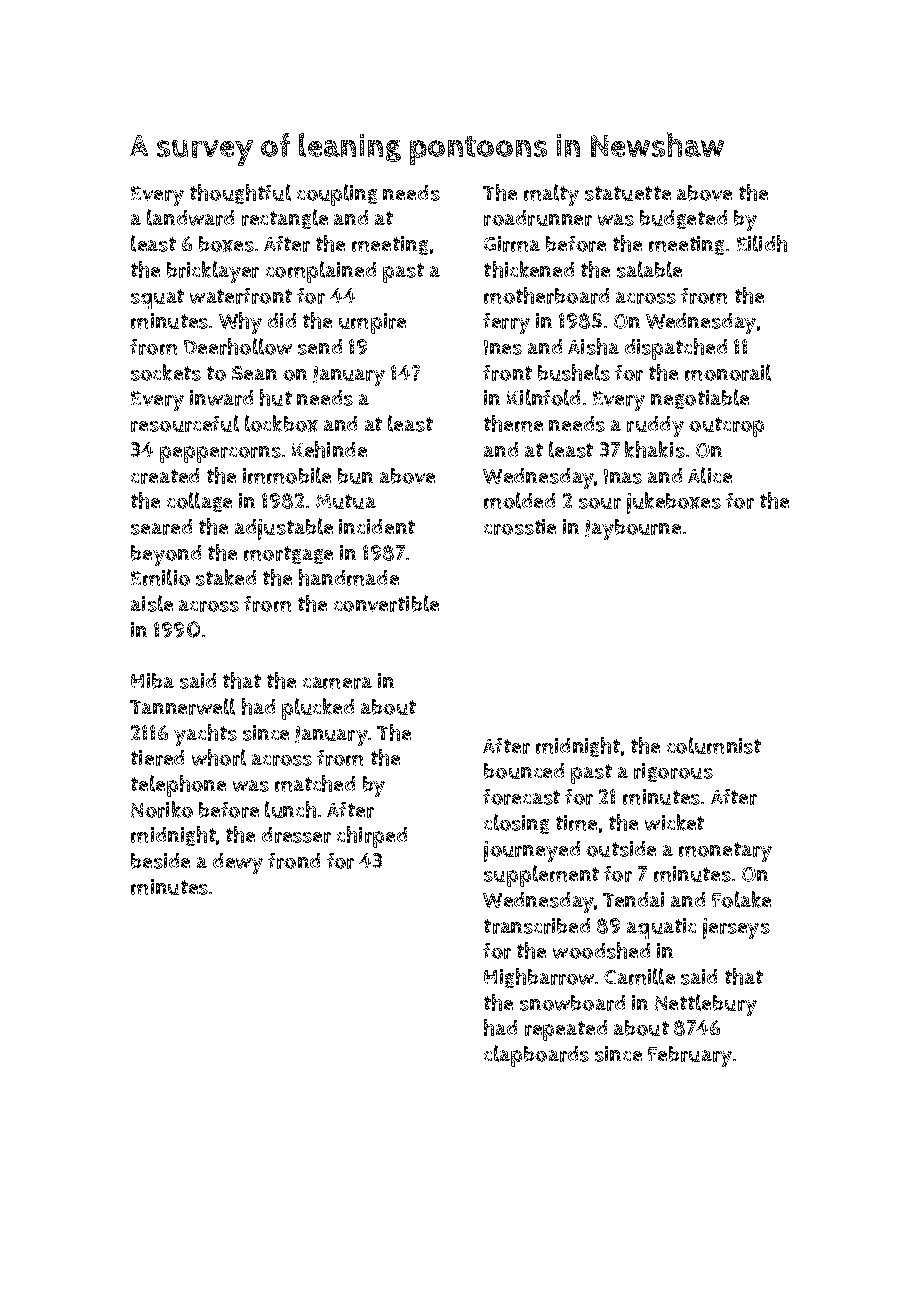 The width and height of the page is (924, 1314). What do you see at coordinates (726, 427) in the page?
I see `outcrop` at bounding box center [726, 427].
